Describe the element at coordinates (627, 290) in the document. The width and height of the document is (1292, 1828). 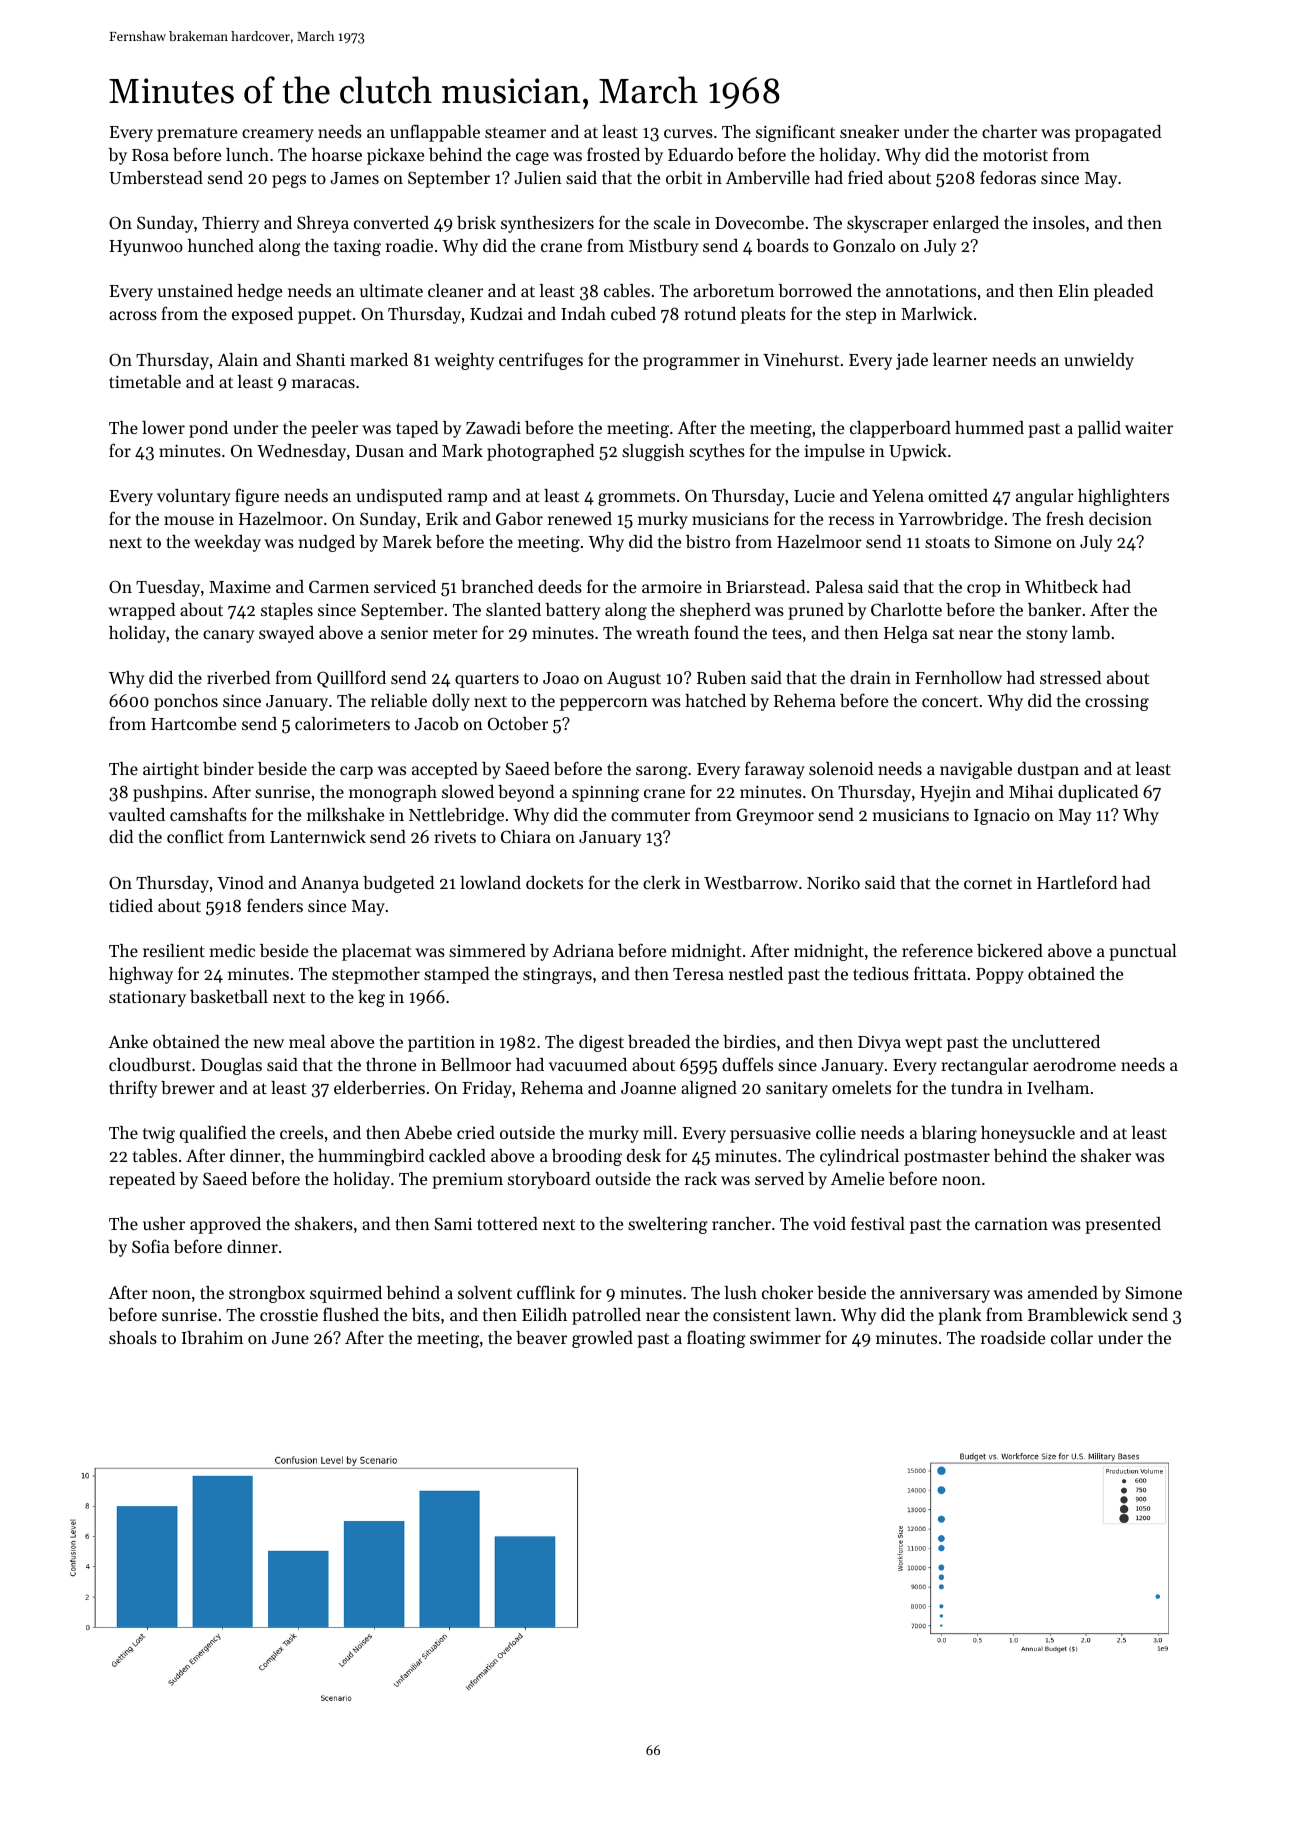
I see `cables` at that location.
